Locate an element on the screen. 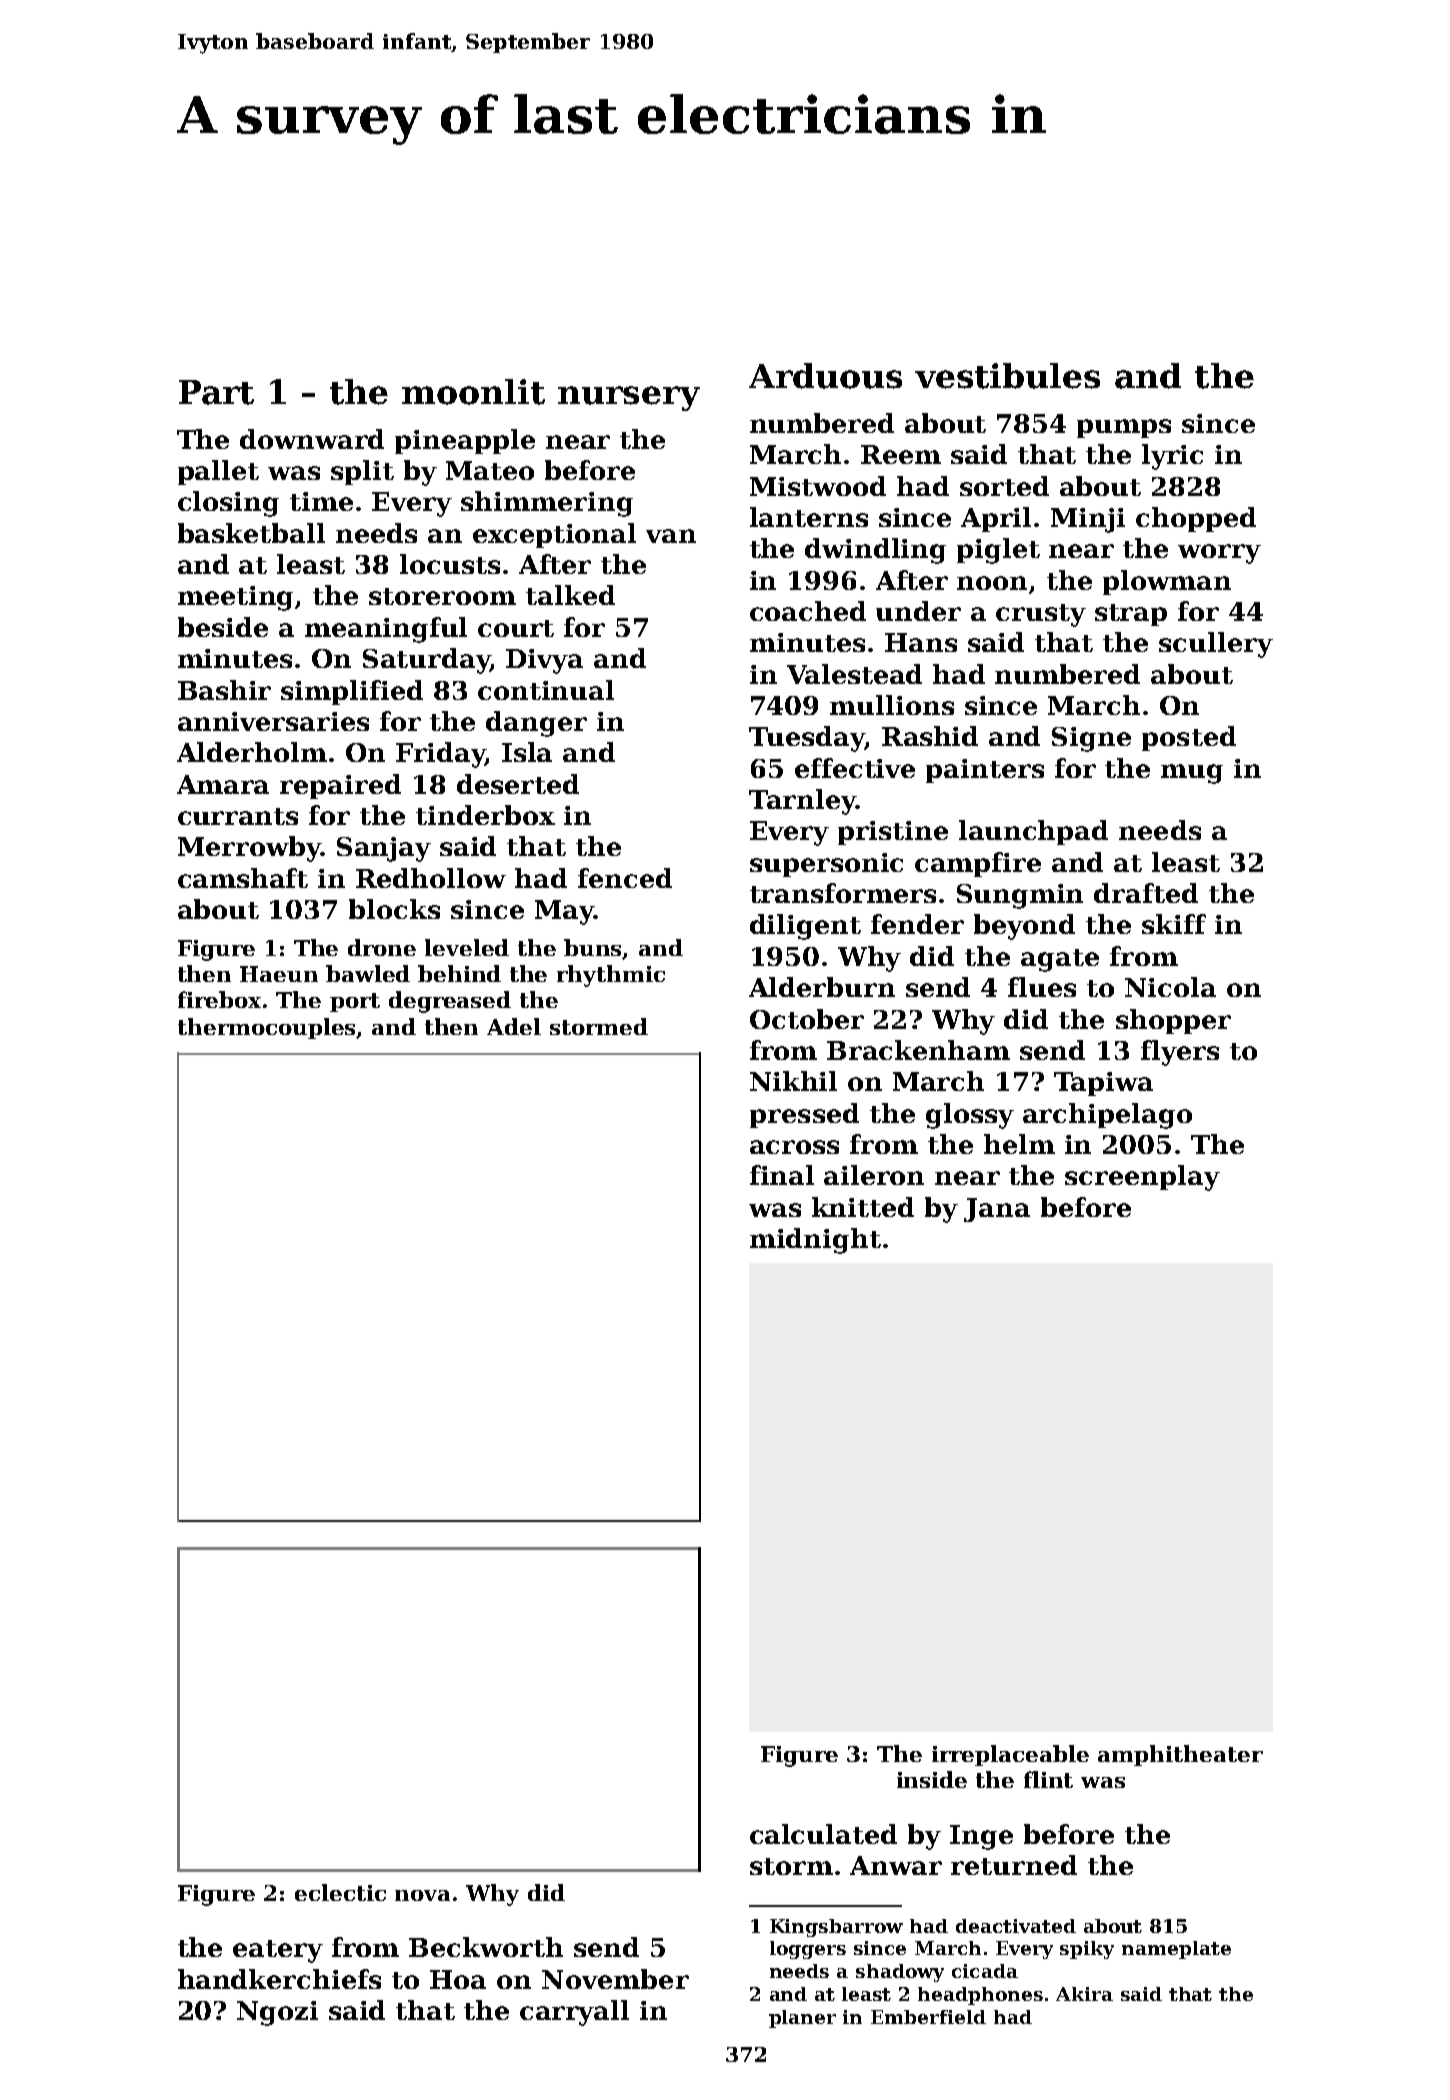 The width and height of the screenshot is (1450, 2100). nursery is located at coordinates (629, 398).
